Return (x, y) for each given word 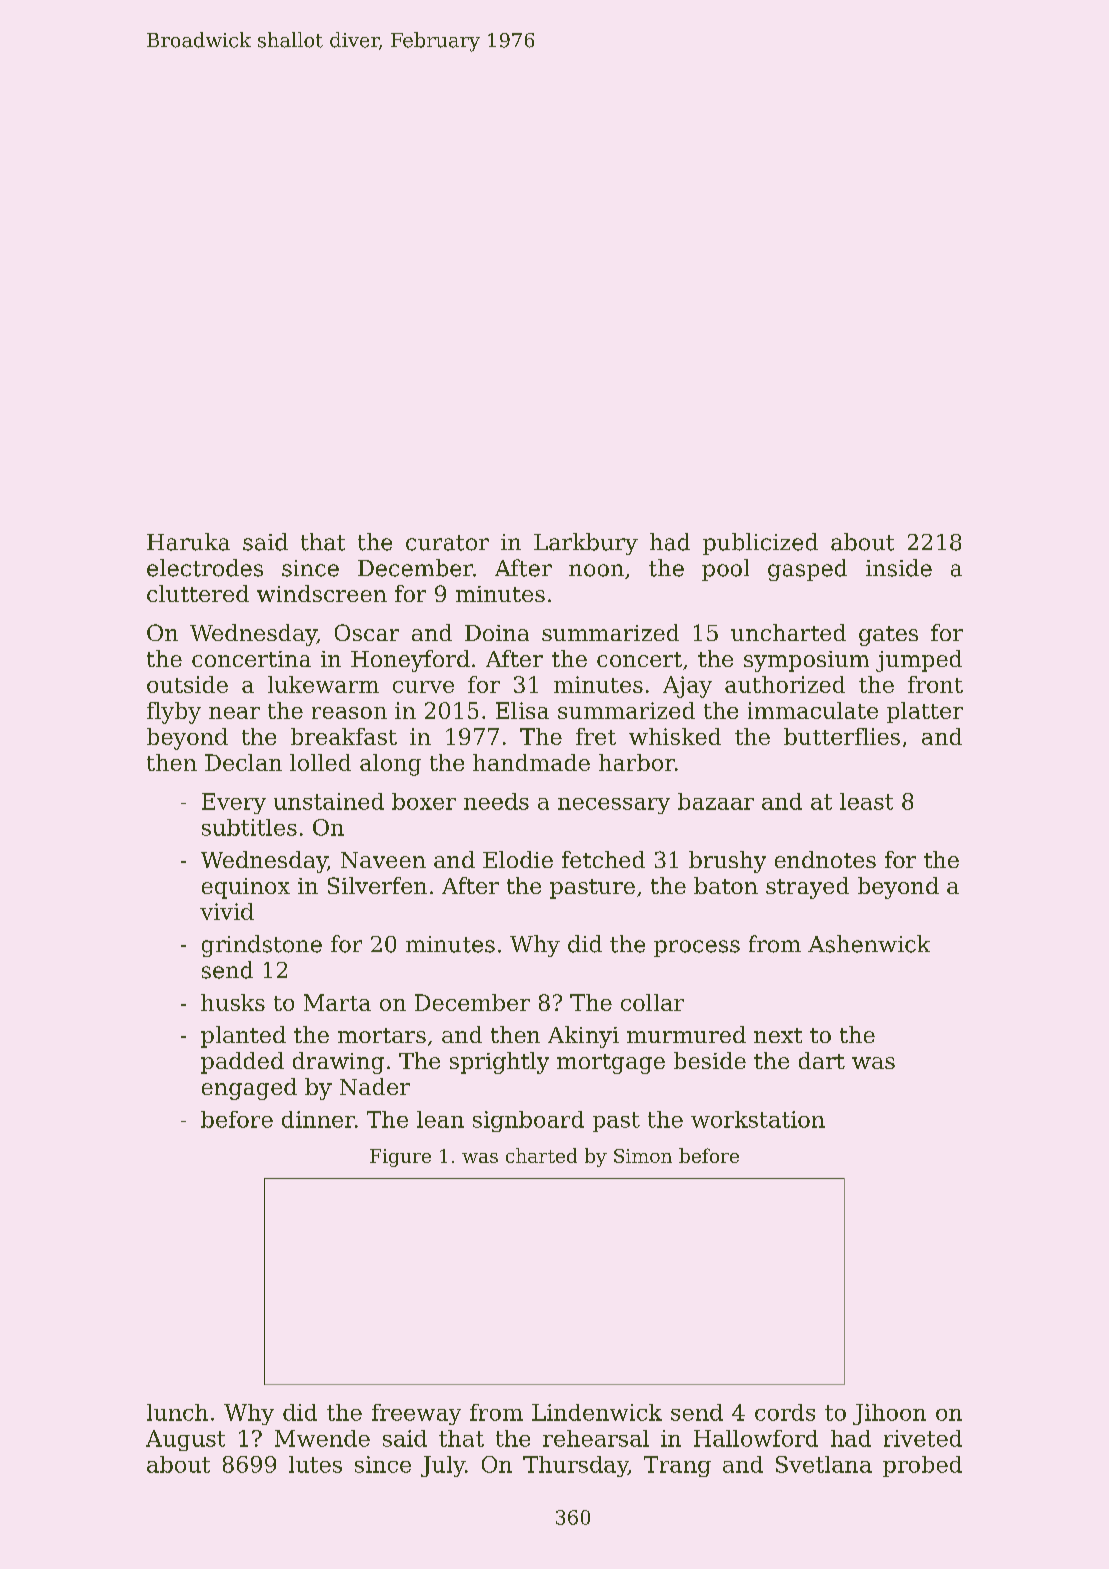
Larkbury (586, 544)
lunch (177, 1412)
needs (496, 801)
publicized (760, 544)
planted (243, 1037)
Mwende (322, 1438)
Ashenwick (869, 944)
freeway (416, 1414)
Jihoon (889, 1414)
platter (925, 712)
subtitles (249, 827)
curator (447, 543)
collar (652, 1002)
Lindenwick (597, 1412)
